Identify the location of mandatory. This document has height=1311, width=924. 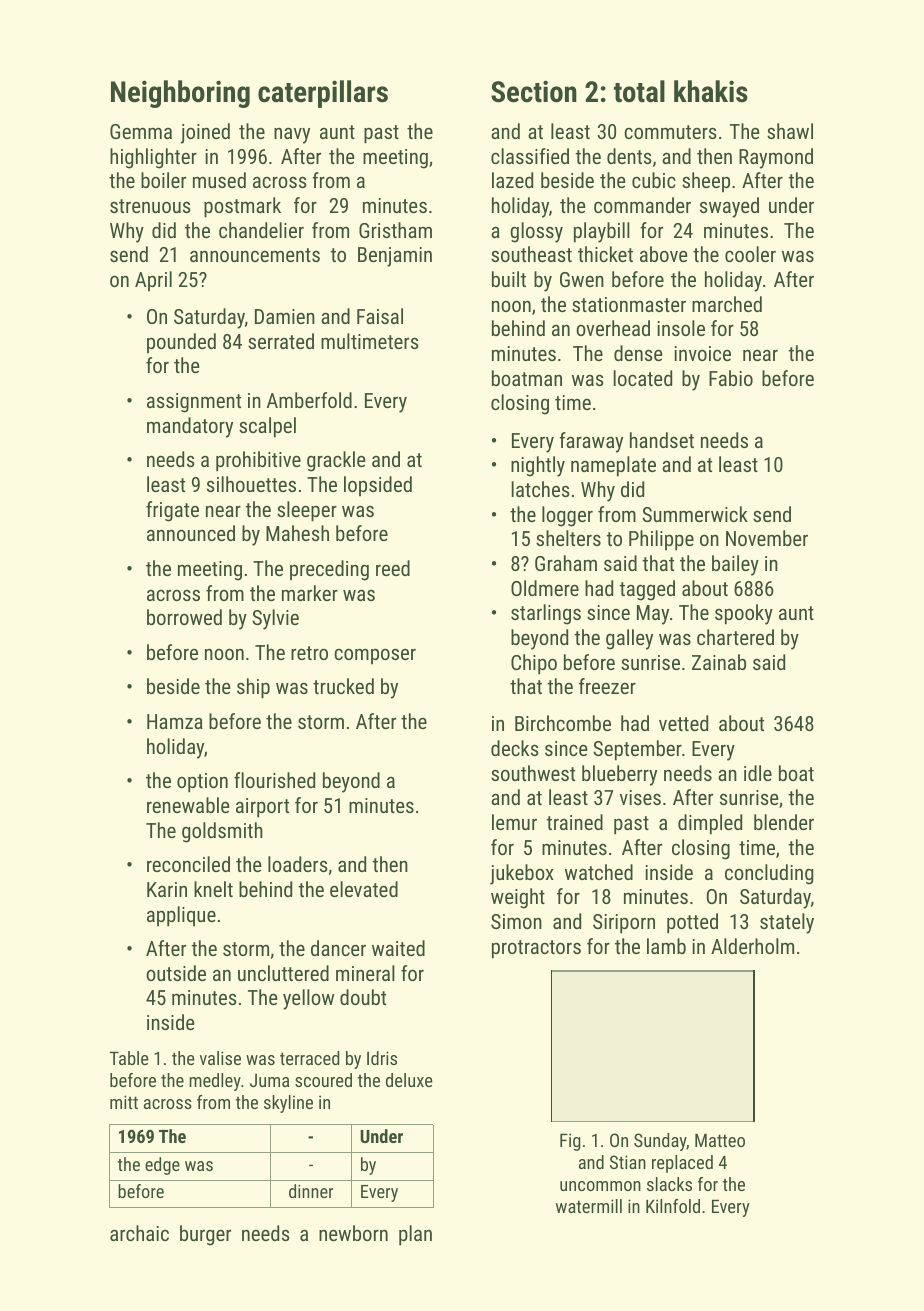
(190, 427).
